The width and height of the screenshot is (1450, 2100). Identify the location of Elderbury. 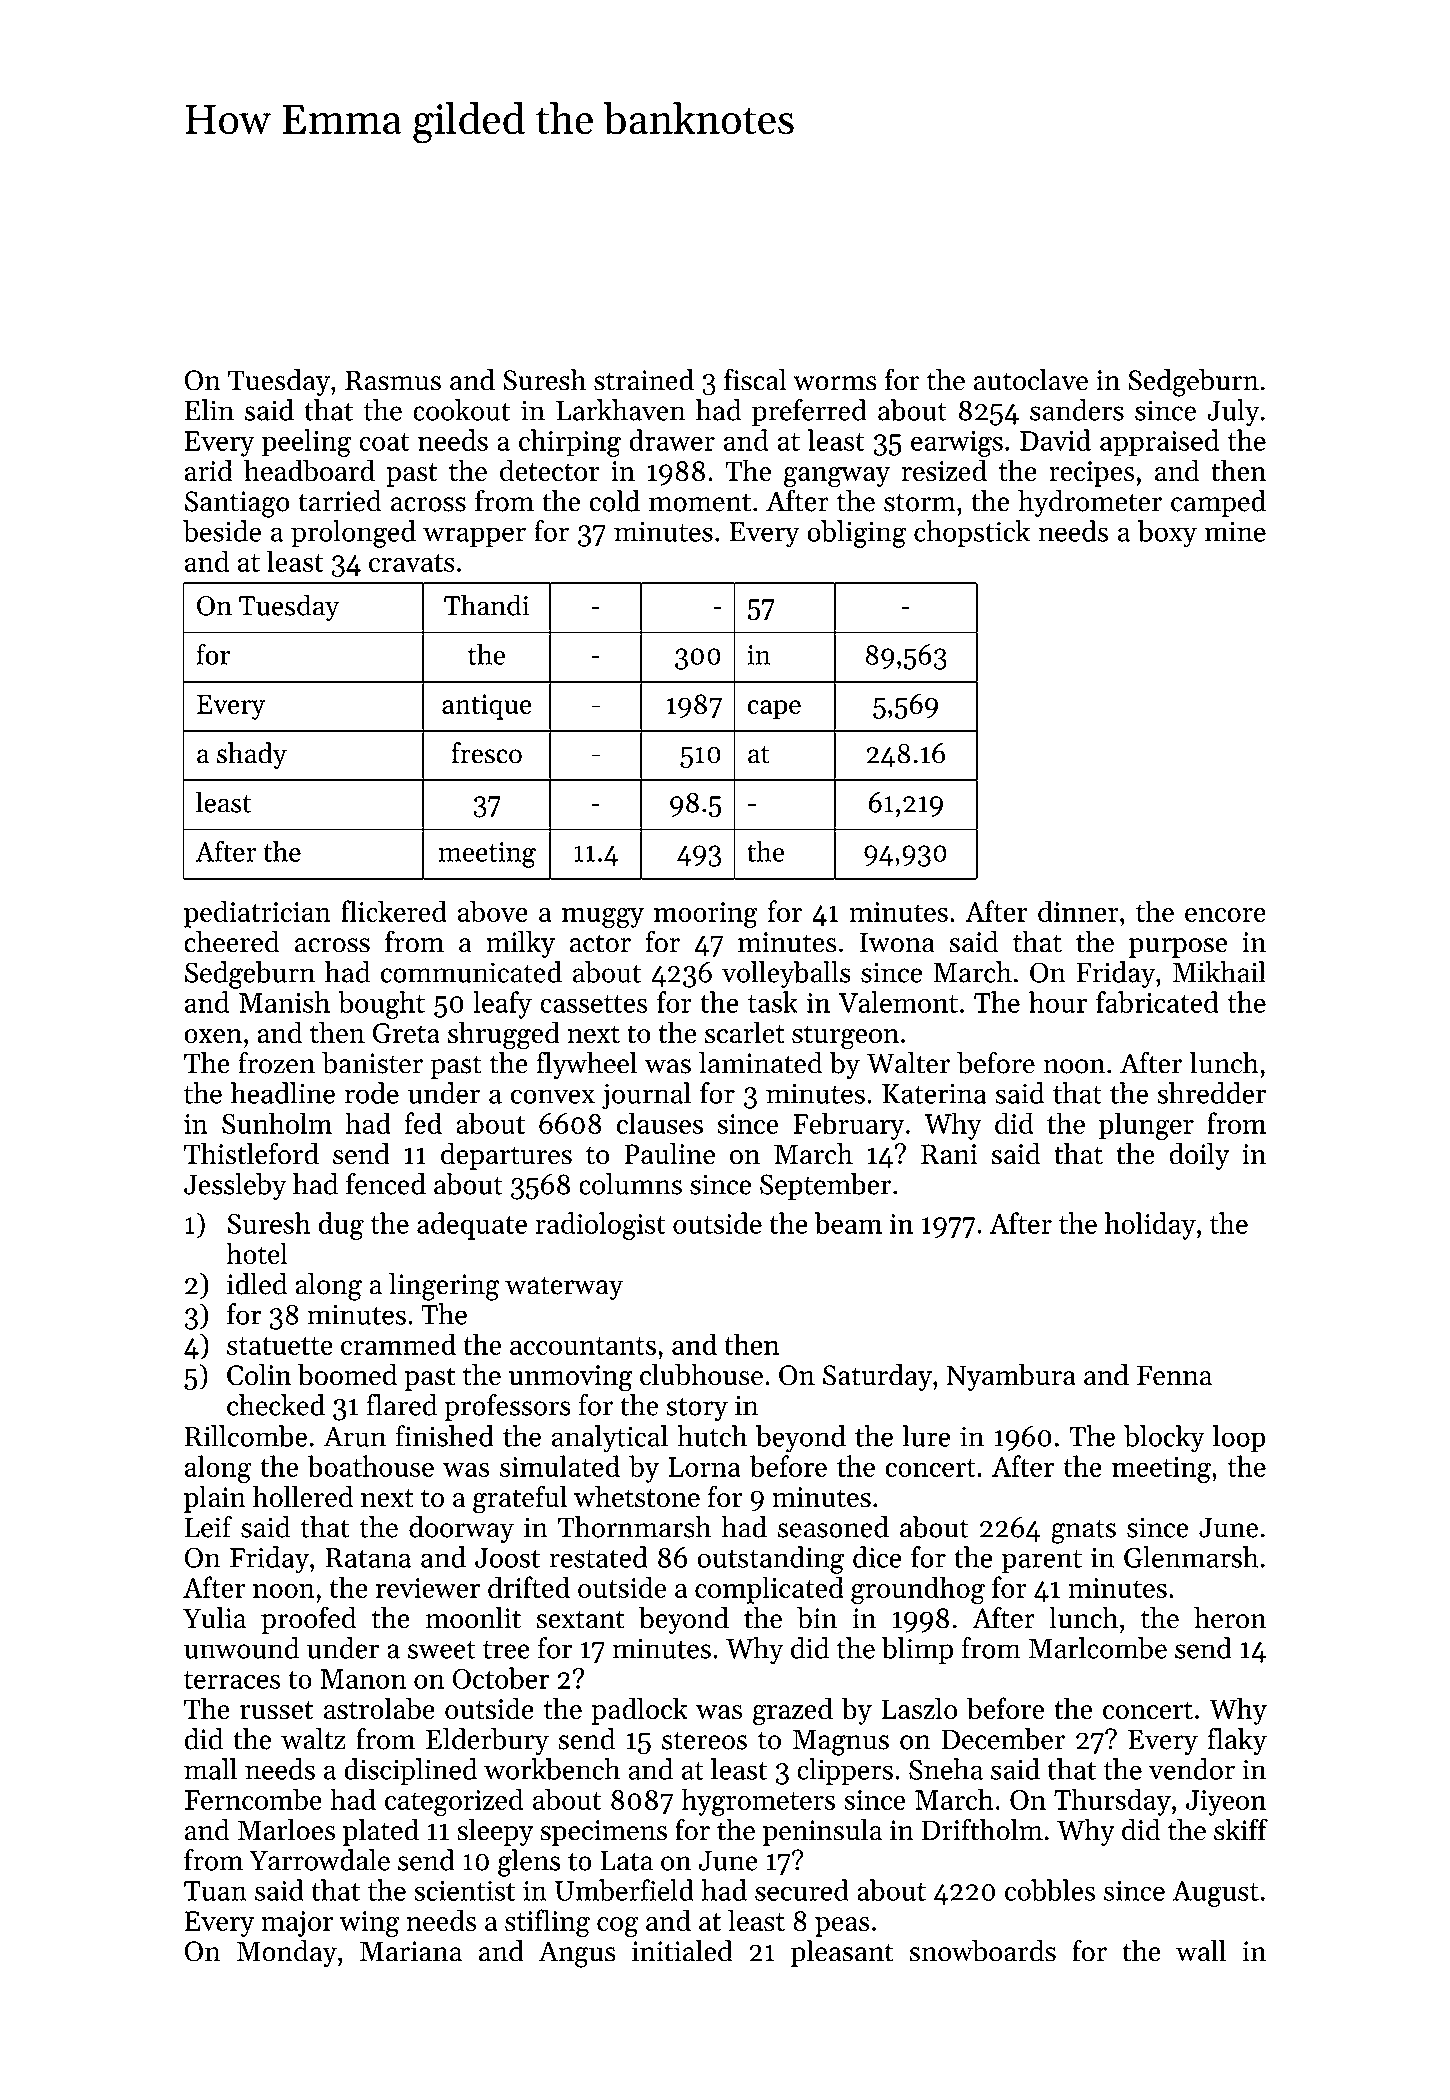
(487, 1741).
